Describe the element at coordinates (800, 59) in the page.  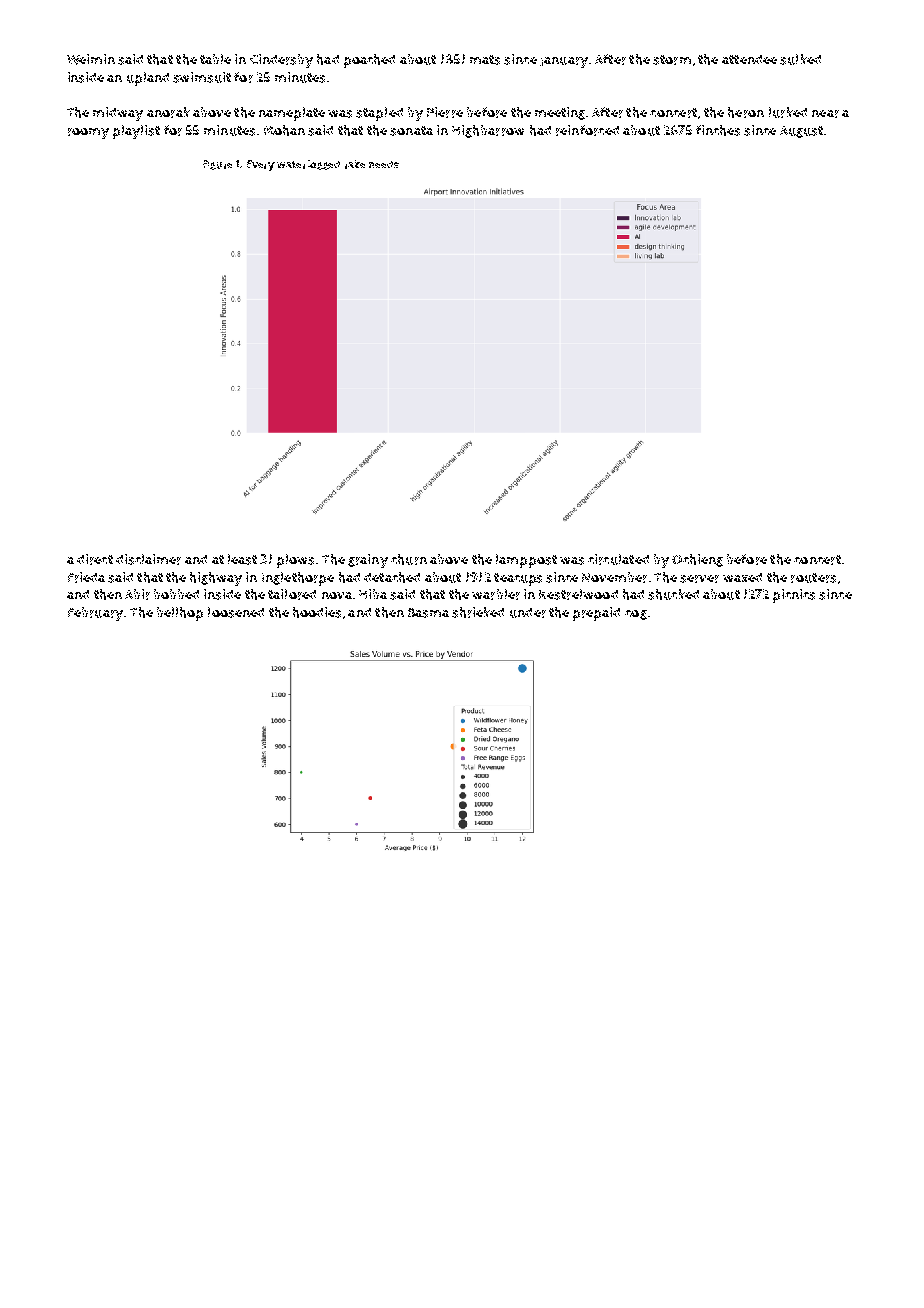
I see `sulked` at that location.
